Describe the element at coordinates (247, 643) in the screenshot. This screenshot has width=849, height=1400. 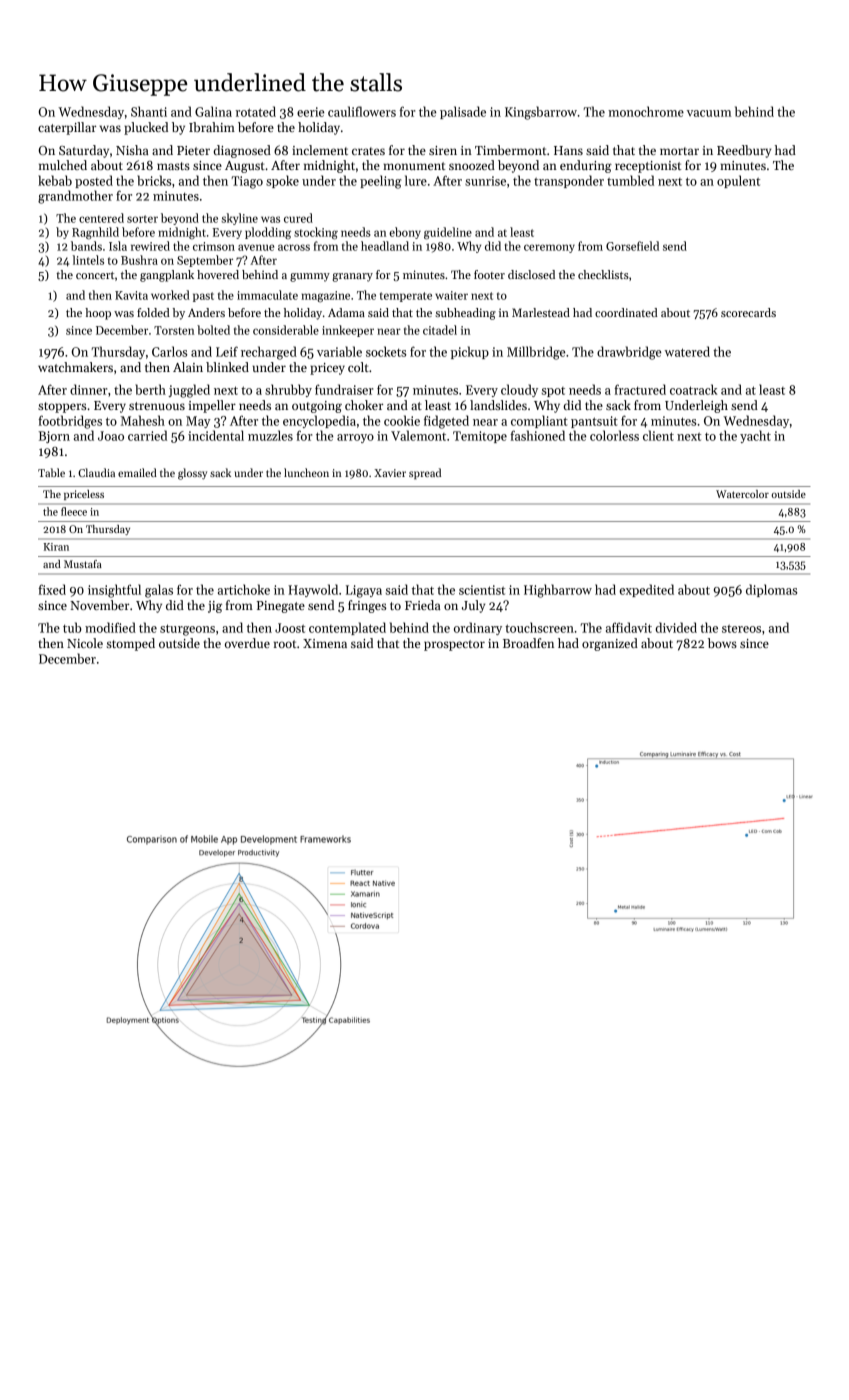
I see `overdue` at that location.
